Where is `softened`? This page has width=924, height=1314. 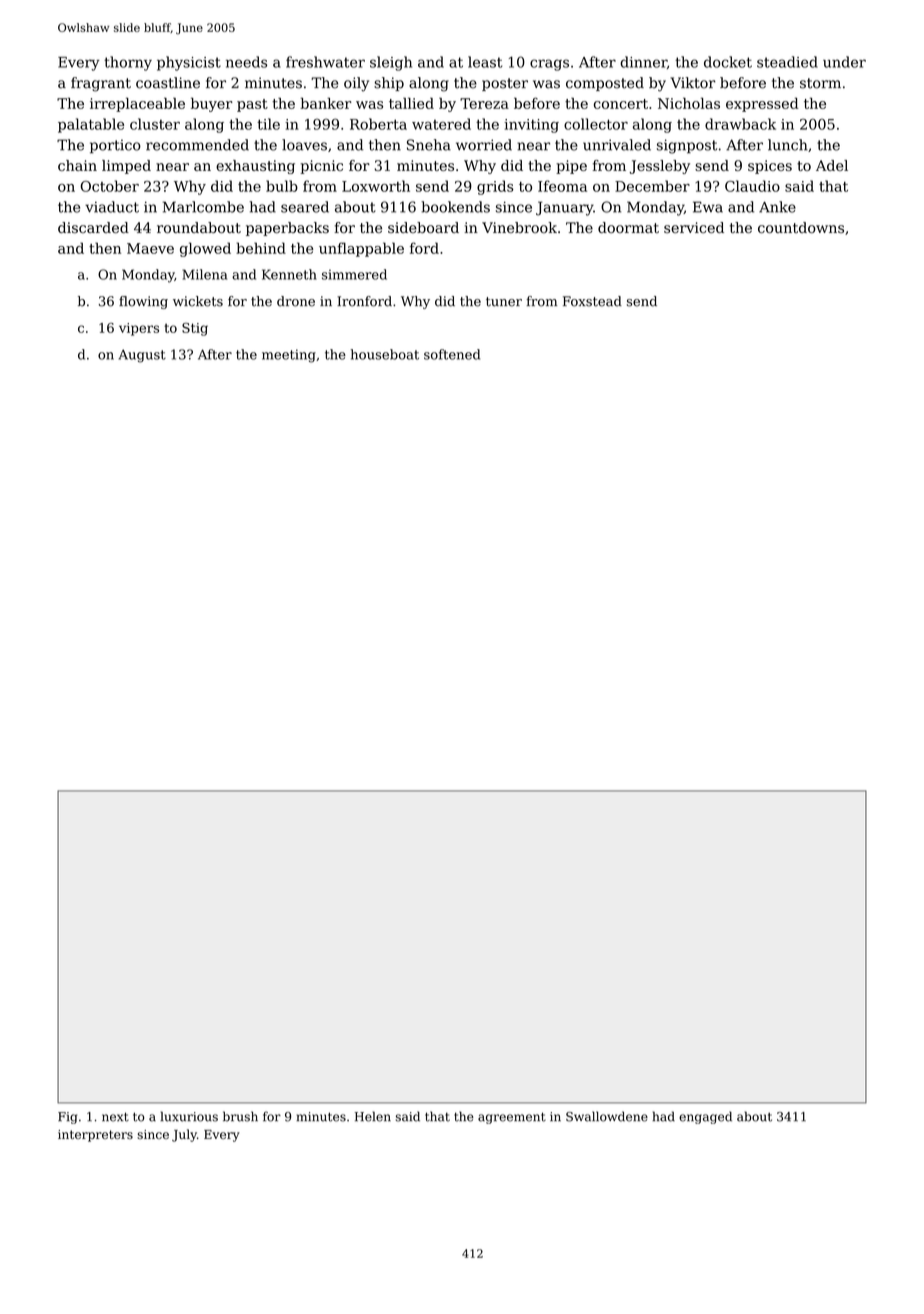 softened is located at coordinates (452, 354).
